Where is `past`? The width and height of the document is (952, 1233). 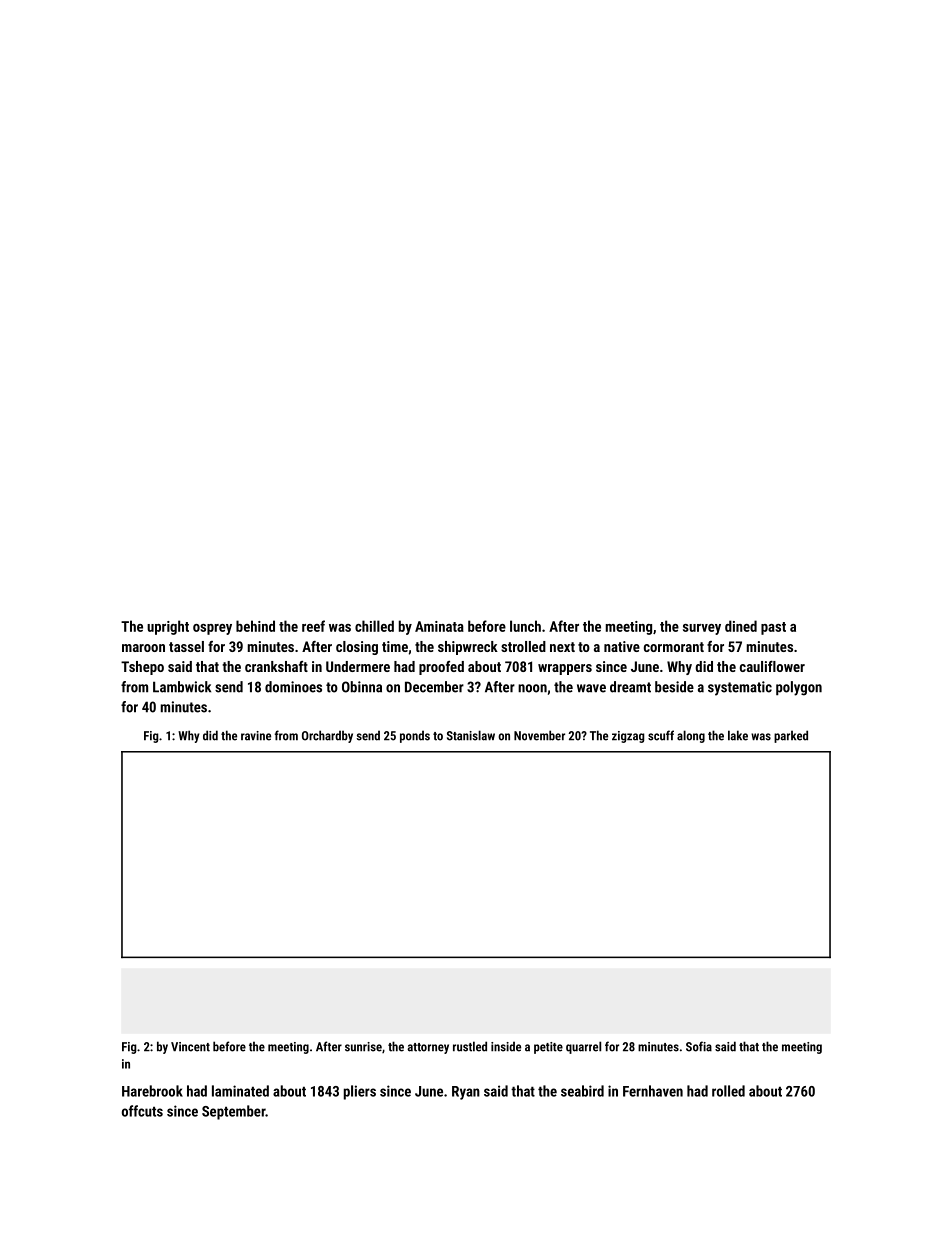
past is located at coordinates (773, 628).
